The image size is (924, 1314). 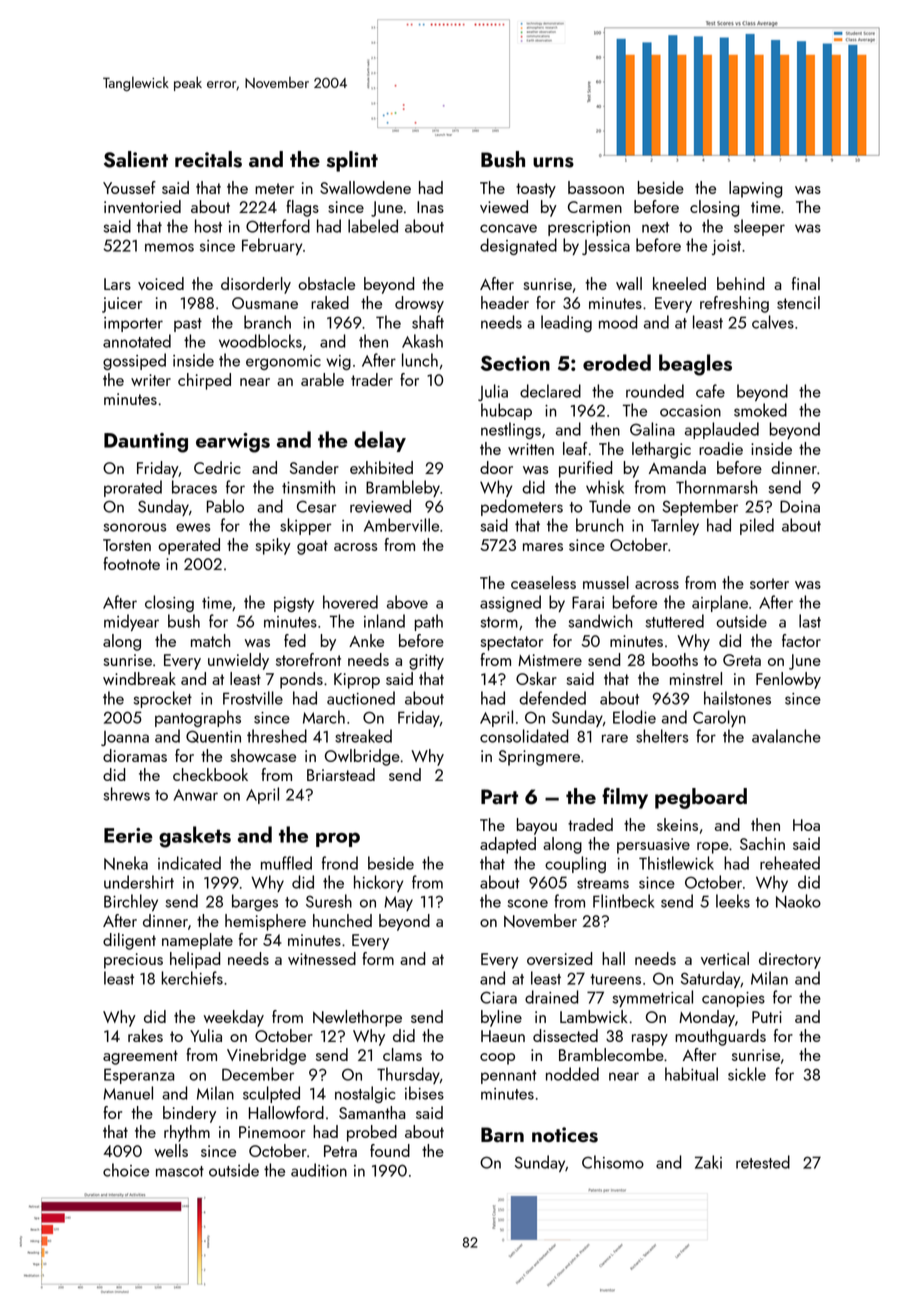 I want to click on Zaki, so click(x=708, y=1162).
